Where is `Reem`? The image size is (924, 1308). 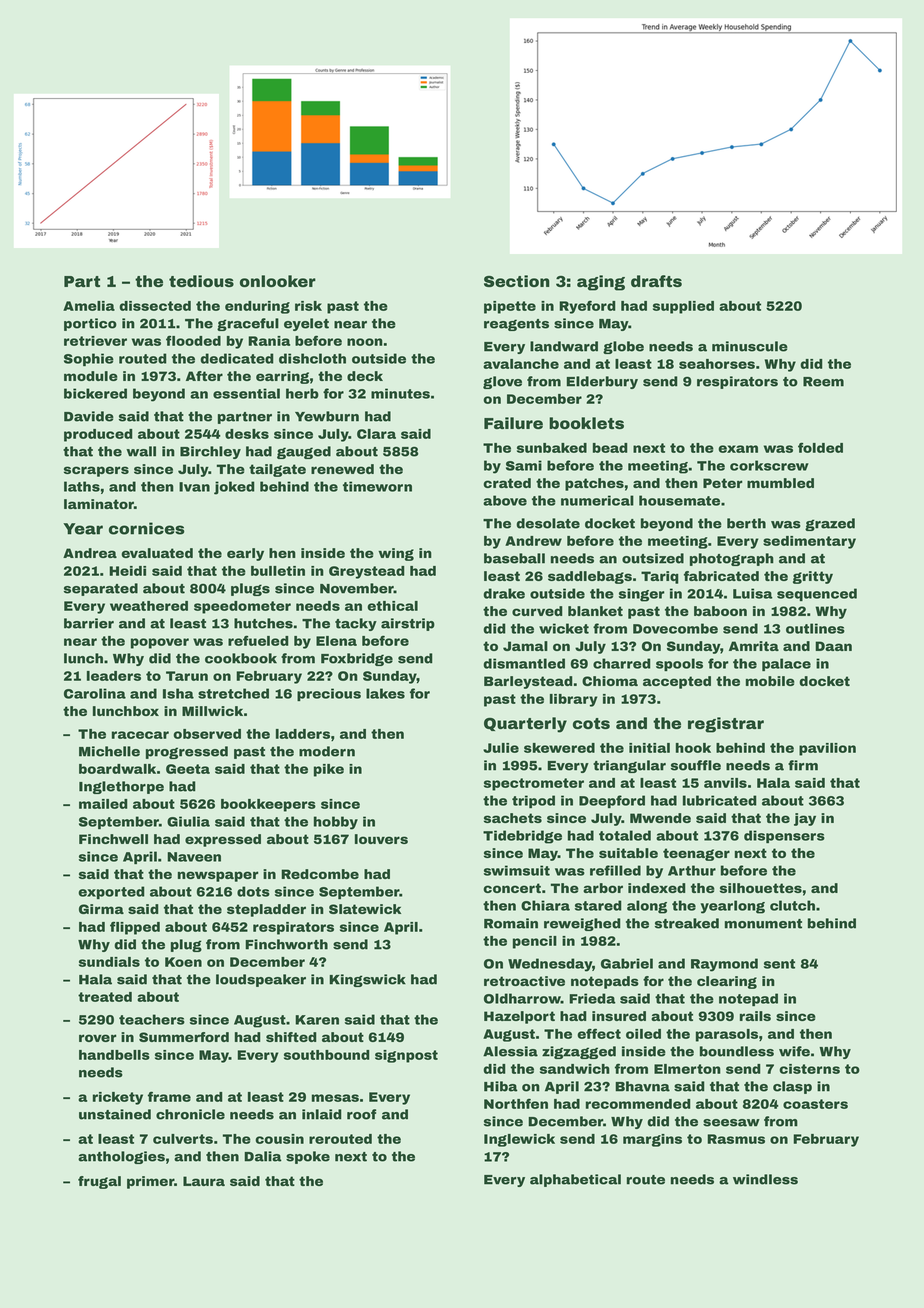 Reem is located at coordinates (823, 382).
